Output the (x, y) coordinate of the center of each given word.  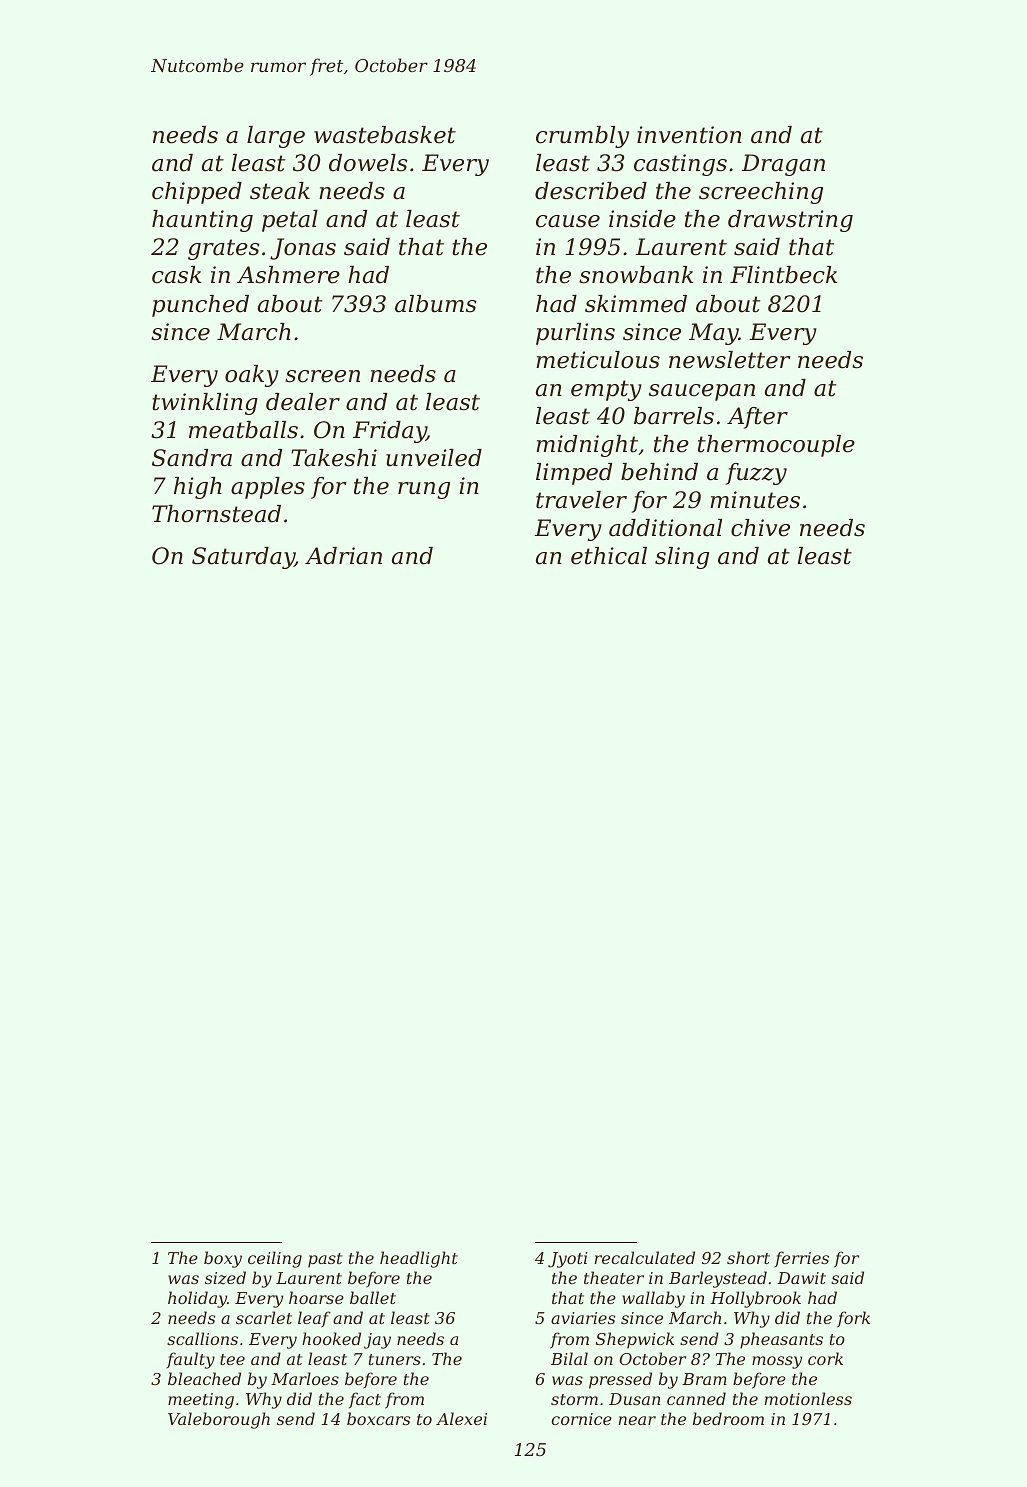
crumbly (582, 137)
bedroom (728, 1418)
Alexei (461, 1418)
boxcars (378, 1418)
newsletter (730, 360)
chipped (197, 193)
